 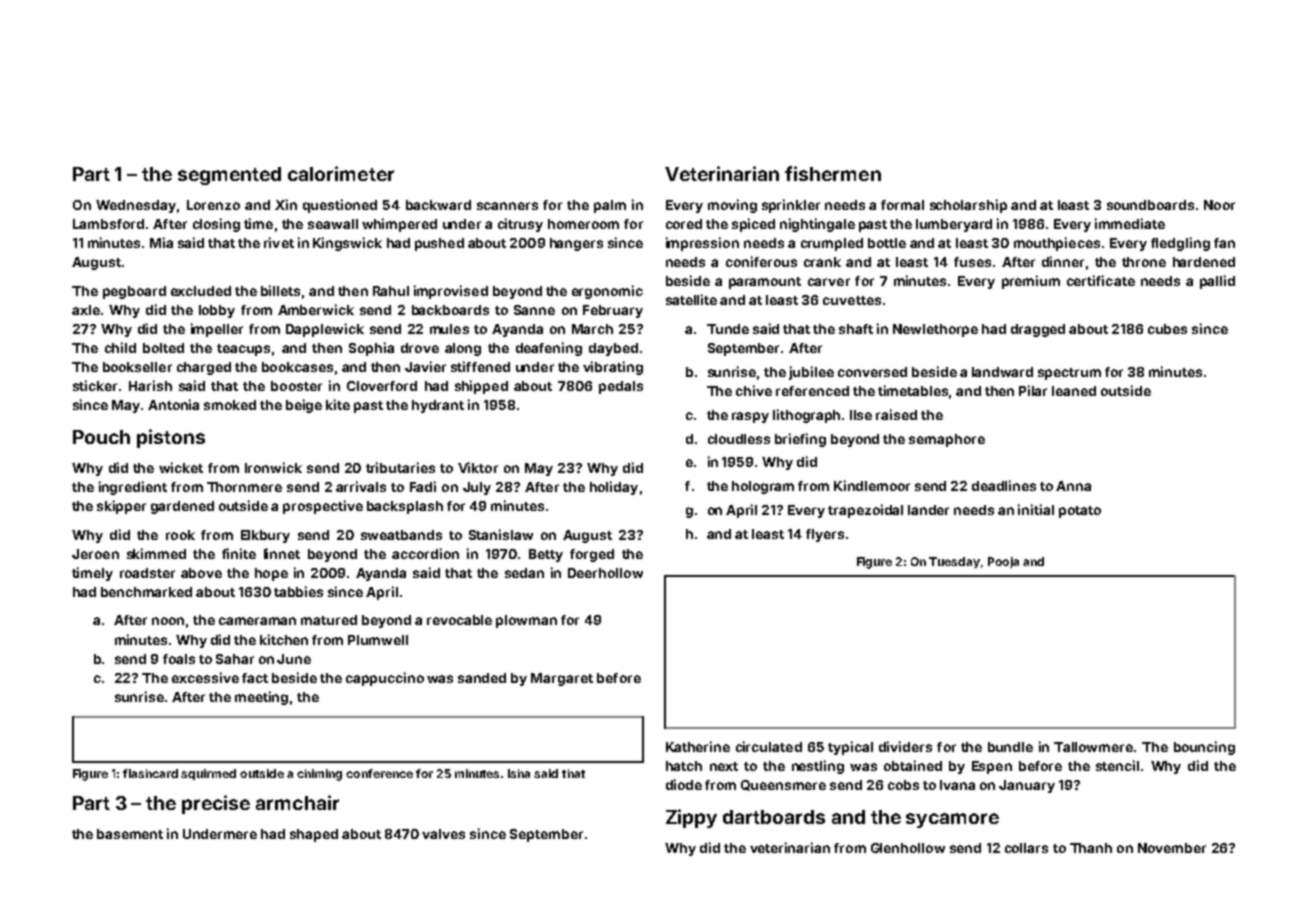 I want to click on basement, so click(x=130, y=834).
